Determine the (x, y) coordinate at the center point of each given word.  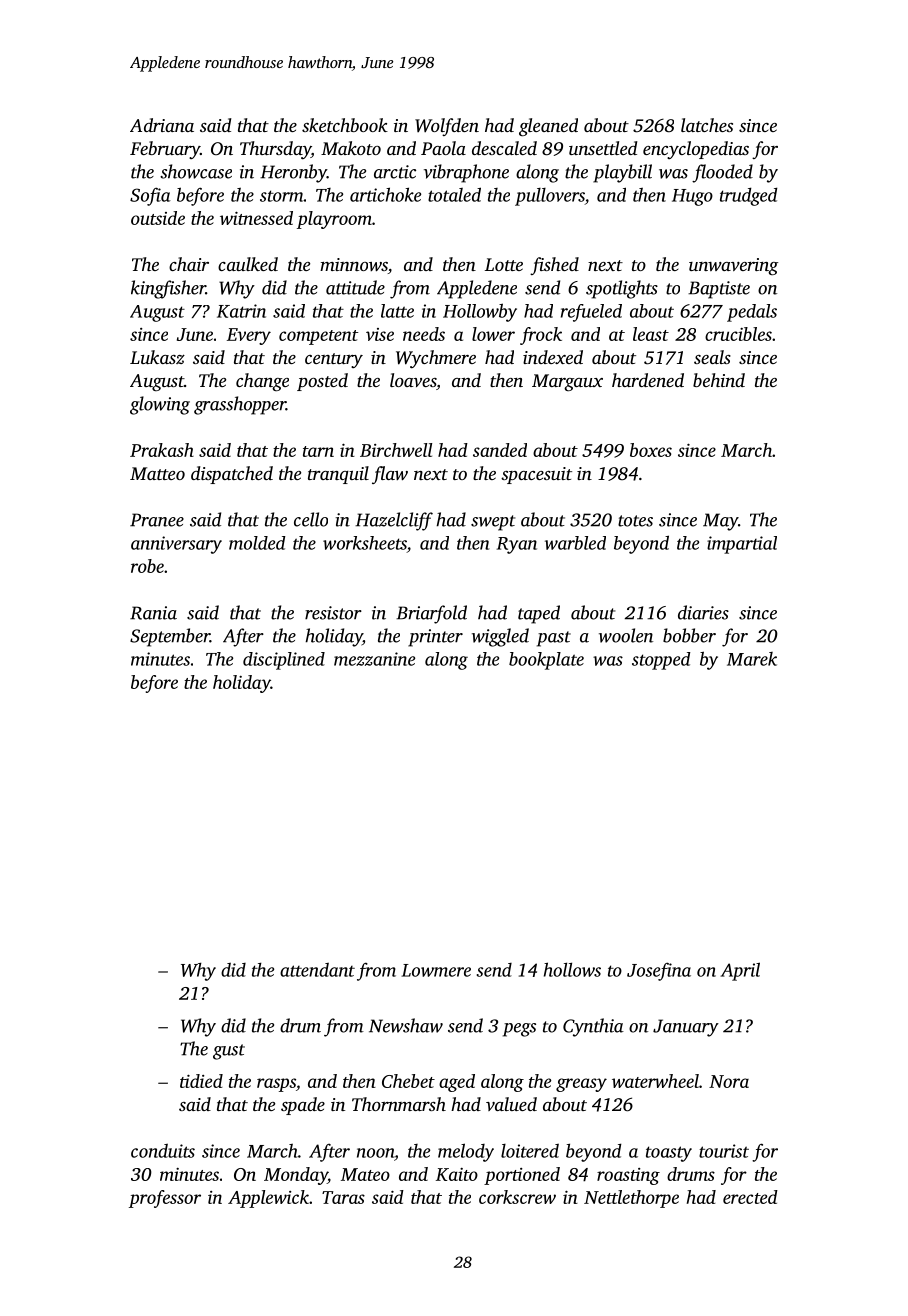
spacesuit (536, 475)
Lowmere (436, 970)
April (740, 971)
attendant (317, 969)
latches (707, 125)
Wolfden (447, 127)
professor (165, 1199)
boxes (651, 450)
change (262, 382)
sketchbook (345, 125)
